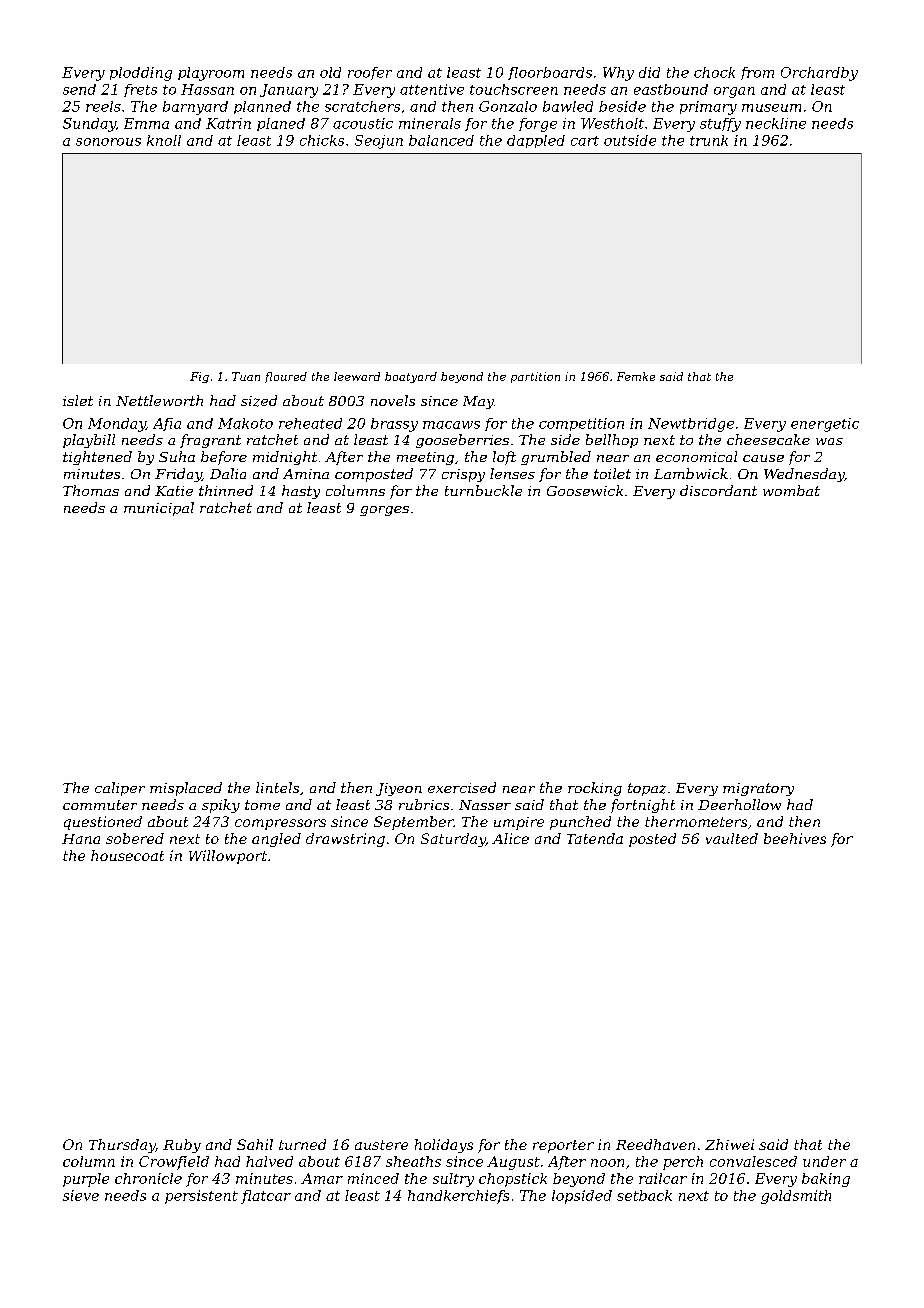 The height and width of the screenshot is (1308, 924). Describe the element at coordinates (768, 439) in the screenshot. I see `cheesecake` at that location.
